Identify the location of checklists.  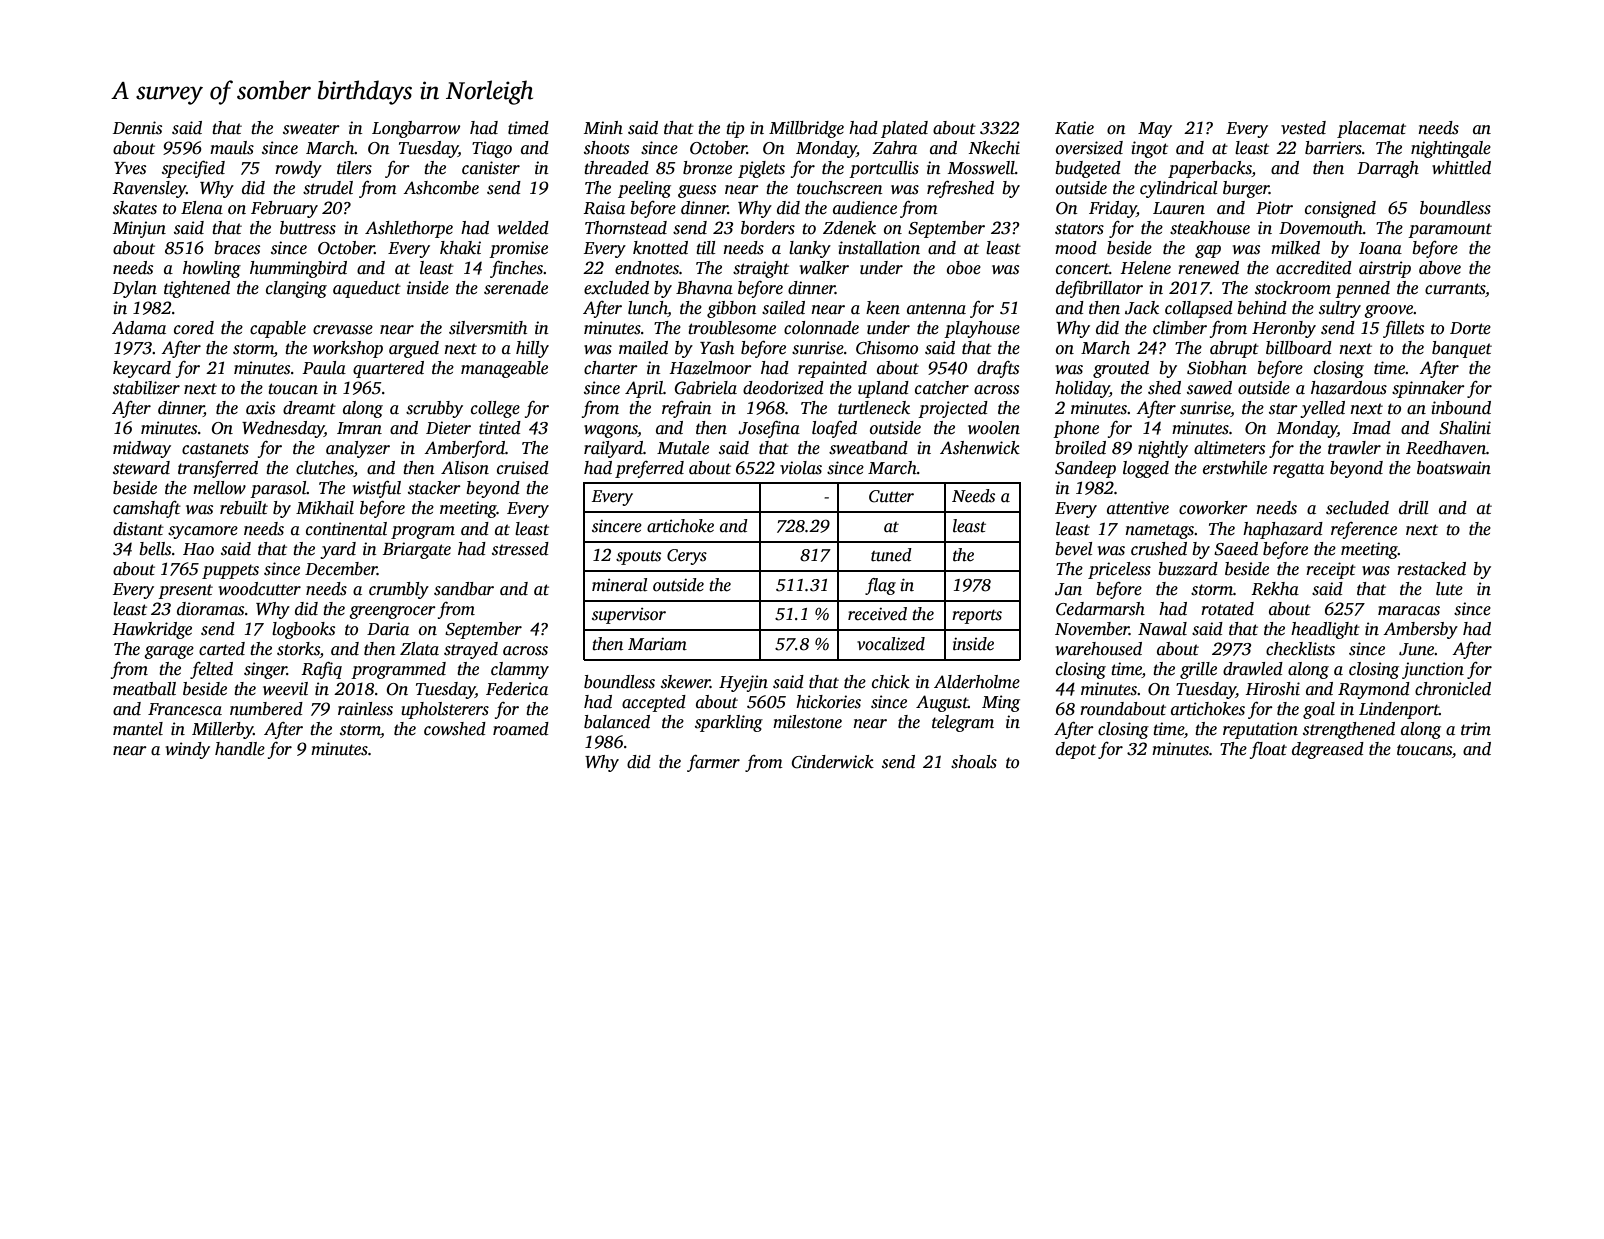
(1300, 649).
